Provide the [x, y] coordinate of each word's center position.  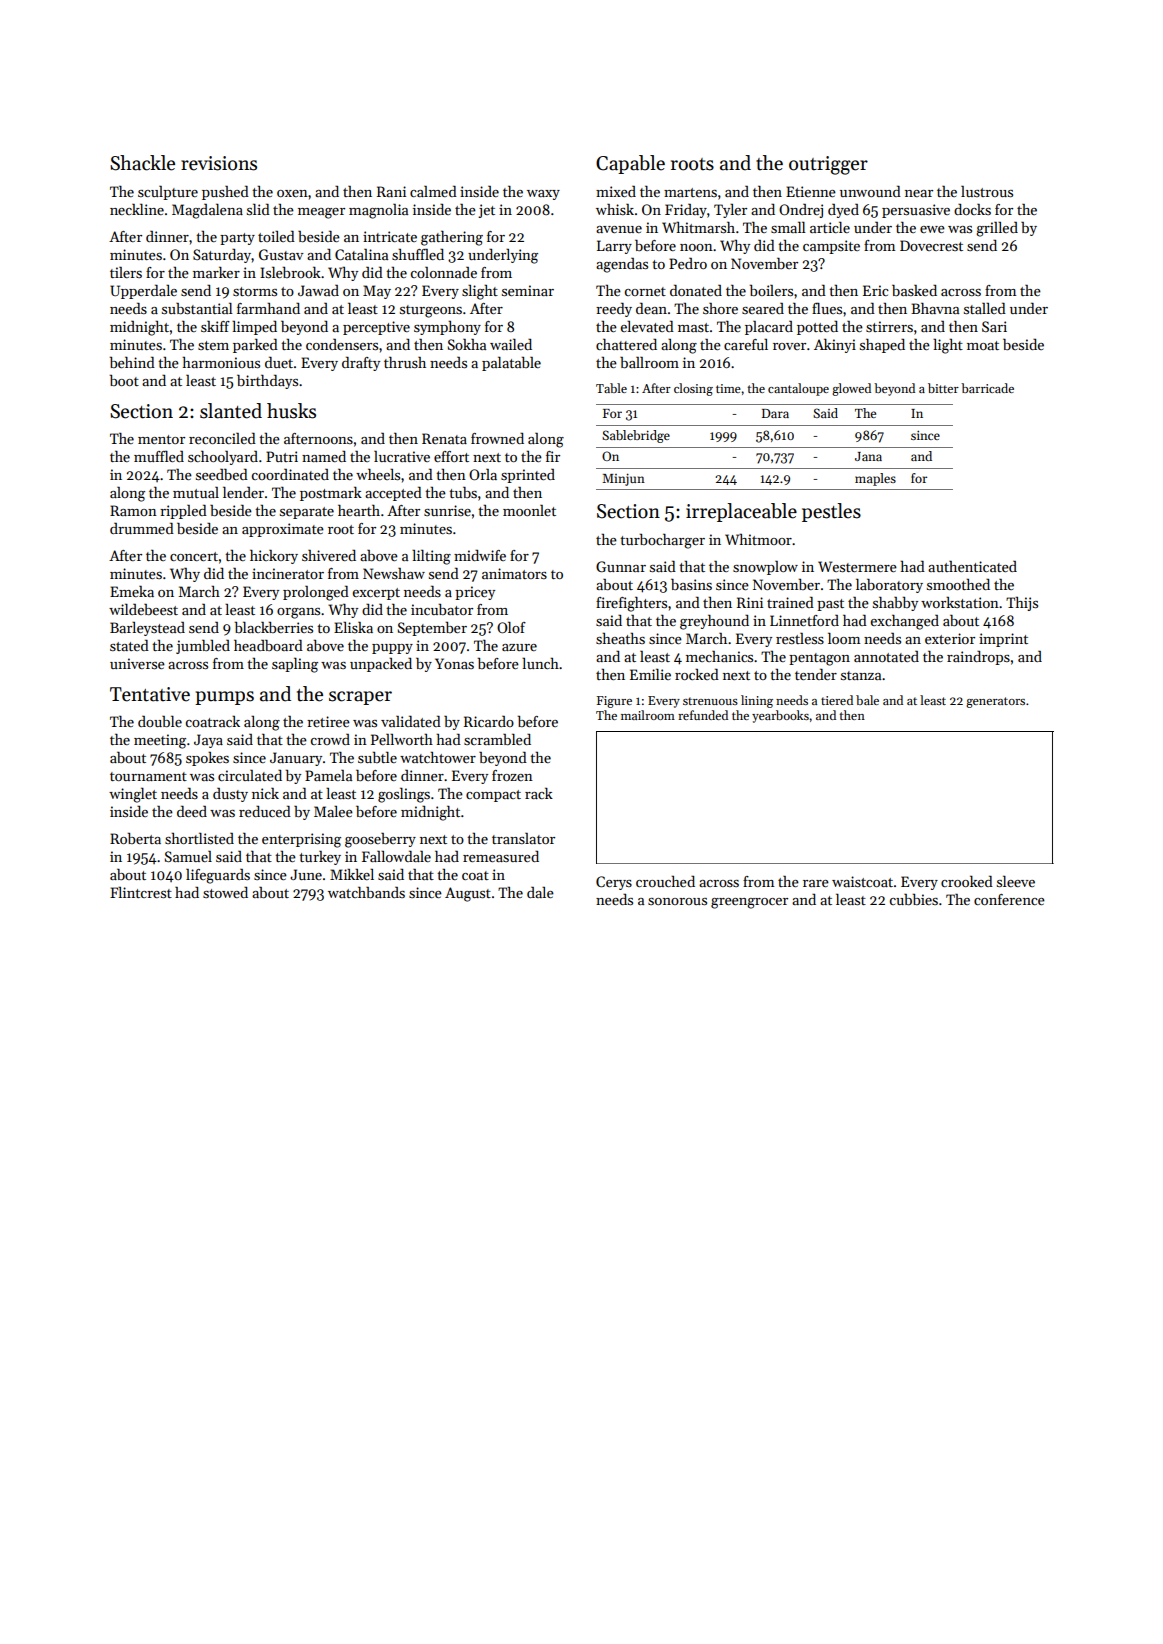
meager [321, 213]
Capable [630, 164]
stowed [225, 892]
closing [693, 389]
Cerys [614, 883]
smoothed [958, 584]
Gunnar [621, 566]
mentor [161, 439]
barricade [987, 388]
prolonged [316, 593]
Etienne [811, 191]
